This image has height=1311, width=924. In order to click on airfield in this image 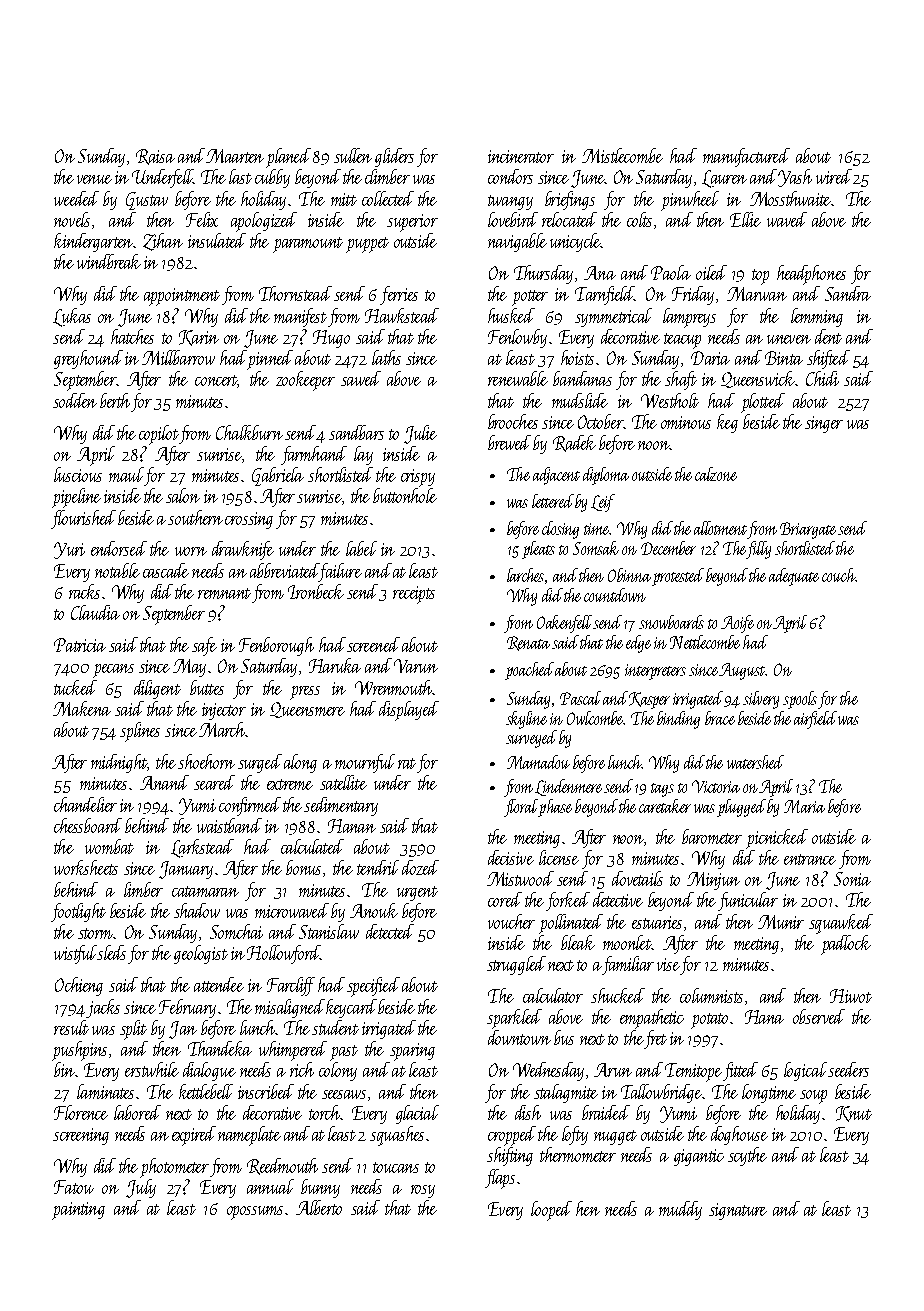, I will do `click(815, 720)`.
